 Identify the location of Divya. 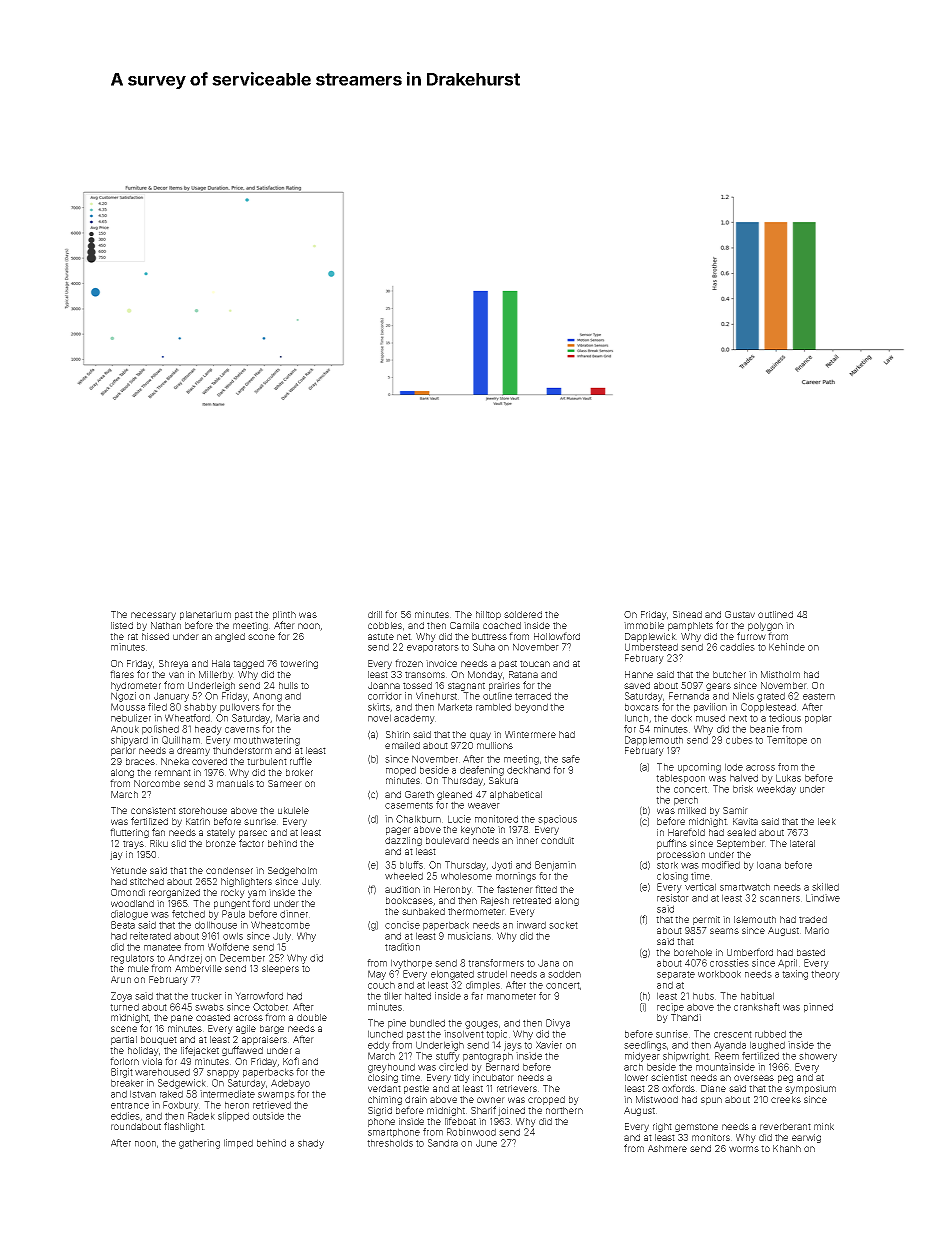
(558, 1024).
